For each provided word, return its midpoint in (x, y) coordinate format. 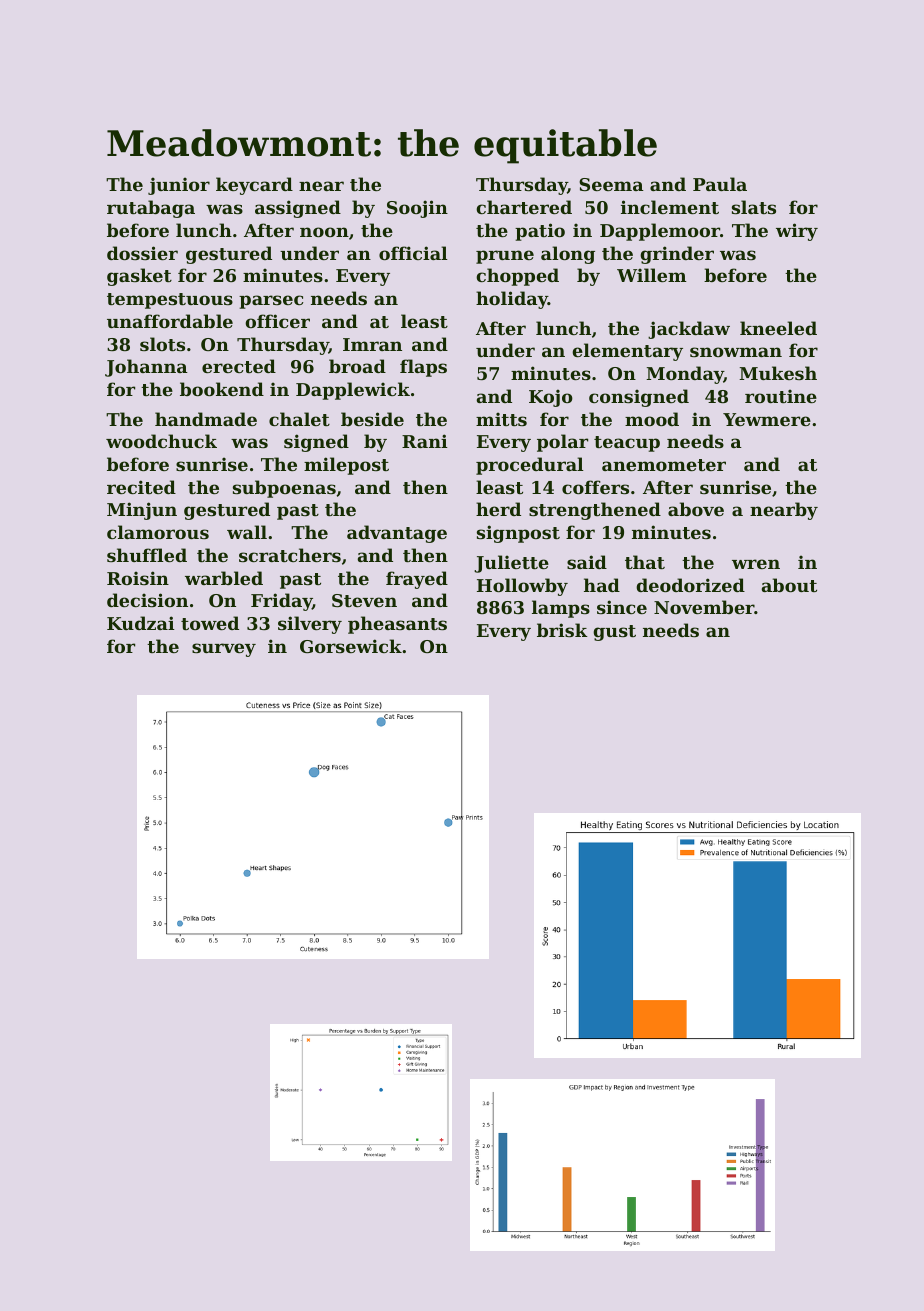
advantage (397, 534)
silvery (310, 625)
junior (179, 186)
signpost (518, 534)
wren (756, 564)
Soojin (417, 209)
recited (141, 487)
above (696, 509)
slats (754, 207)
